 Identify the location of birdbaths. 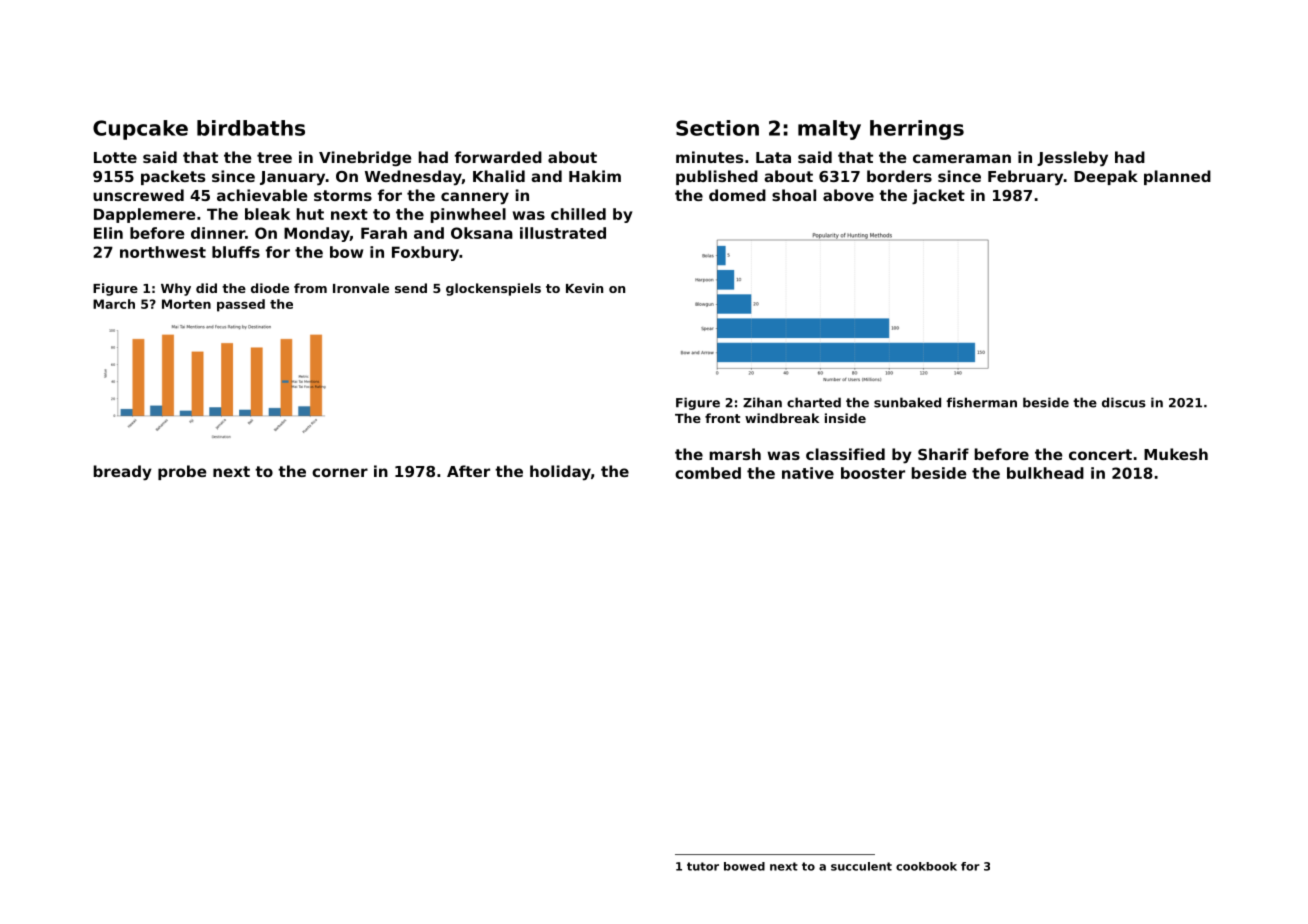
(251, 128).
